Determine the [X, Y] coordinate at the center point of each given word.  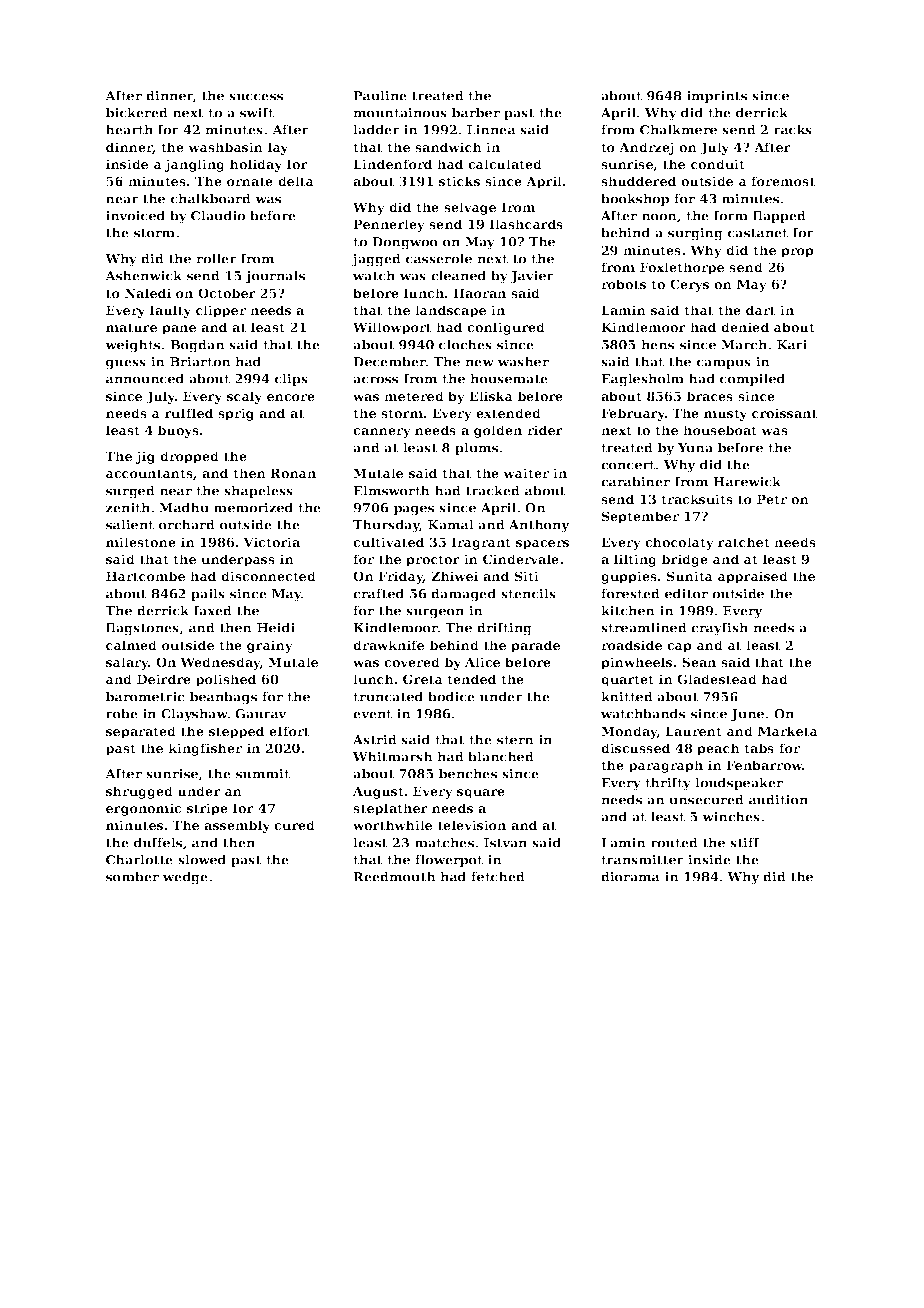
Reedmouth [394, 877]
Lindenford [392, 164]
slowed [202, 860]
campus [724, 364]
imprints [717, 97]
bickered [137, 113]
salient [130, 525]
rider [545, 430]
